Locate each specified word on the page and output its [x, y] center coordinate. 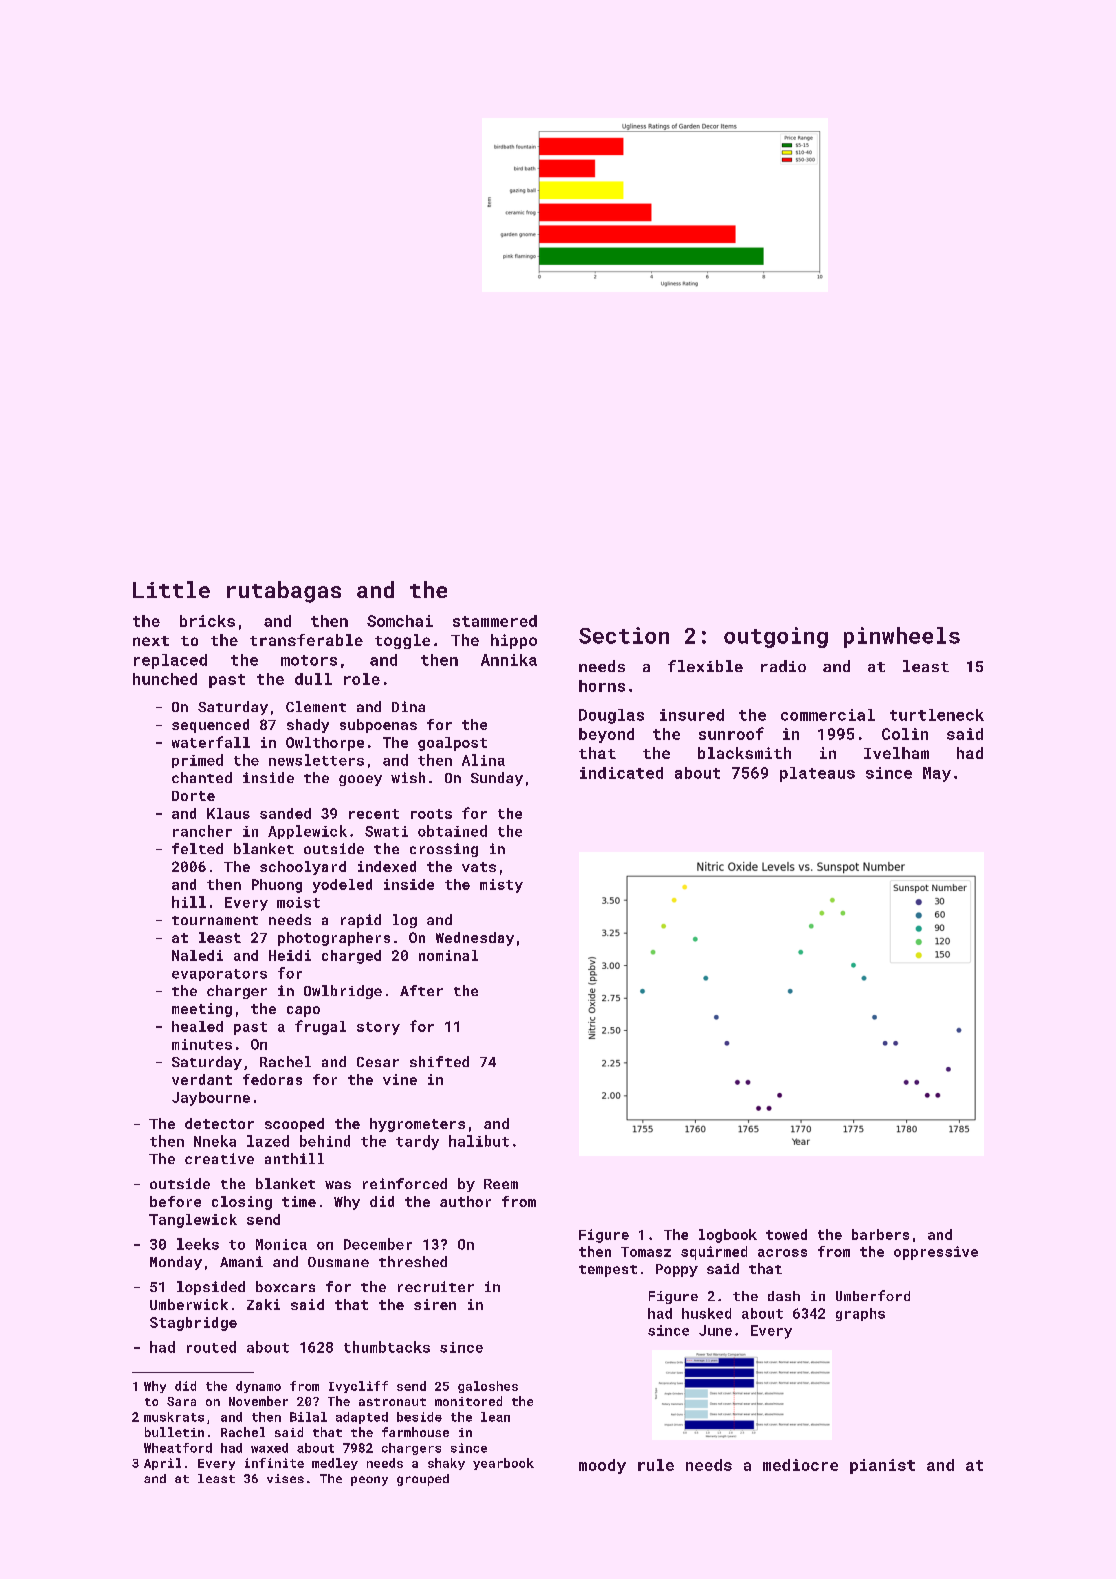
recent [374, 814]
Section [624, 635]
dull [313, 679]
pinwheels [902, 637]
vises [285, 1478]
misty [501, 886]
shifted [439, 1061]
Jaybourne [211, 1099]
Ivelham [896, 753]
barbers [880, 1234]
